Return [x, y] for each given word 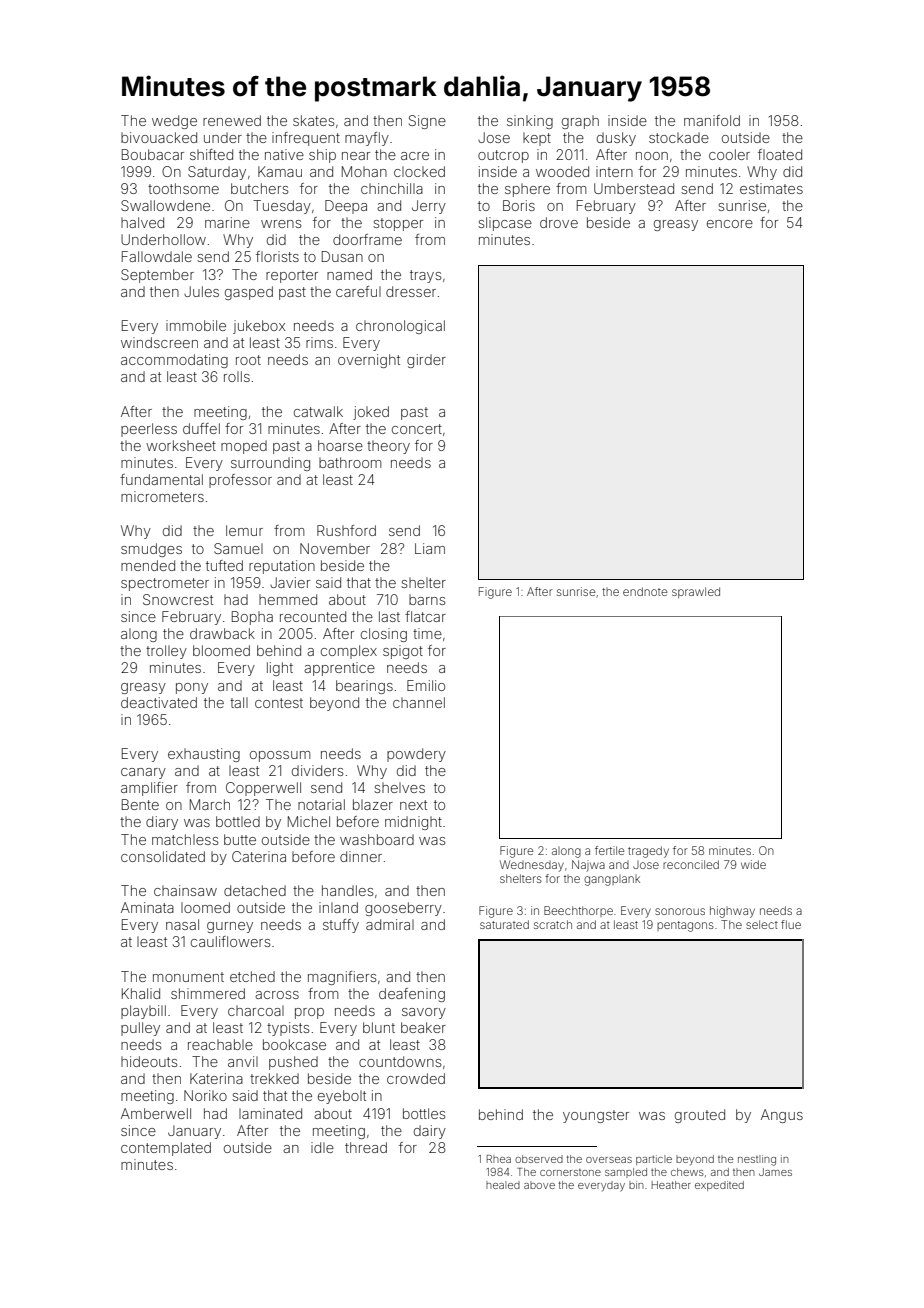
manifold [712, 120]
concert [417, 429]
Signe [427, 122]
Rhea [499, 1159]
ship [322, 156]
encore [730, 224]
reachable [220, 1044]
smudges [151, 550]
